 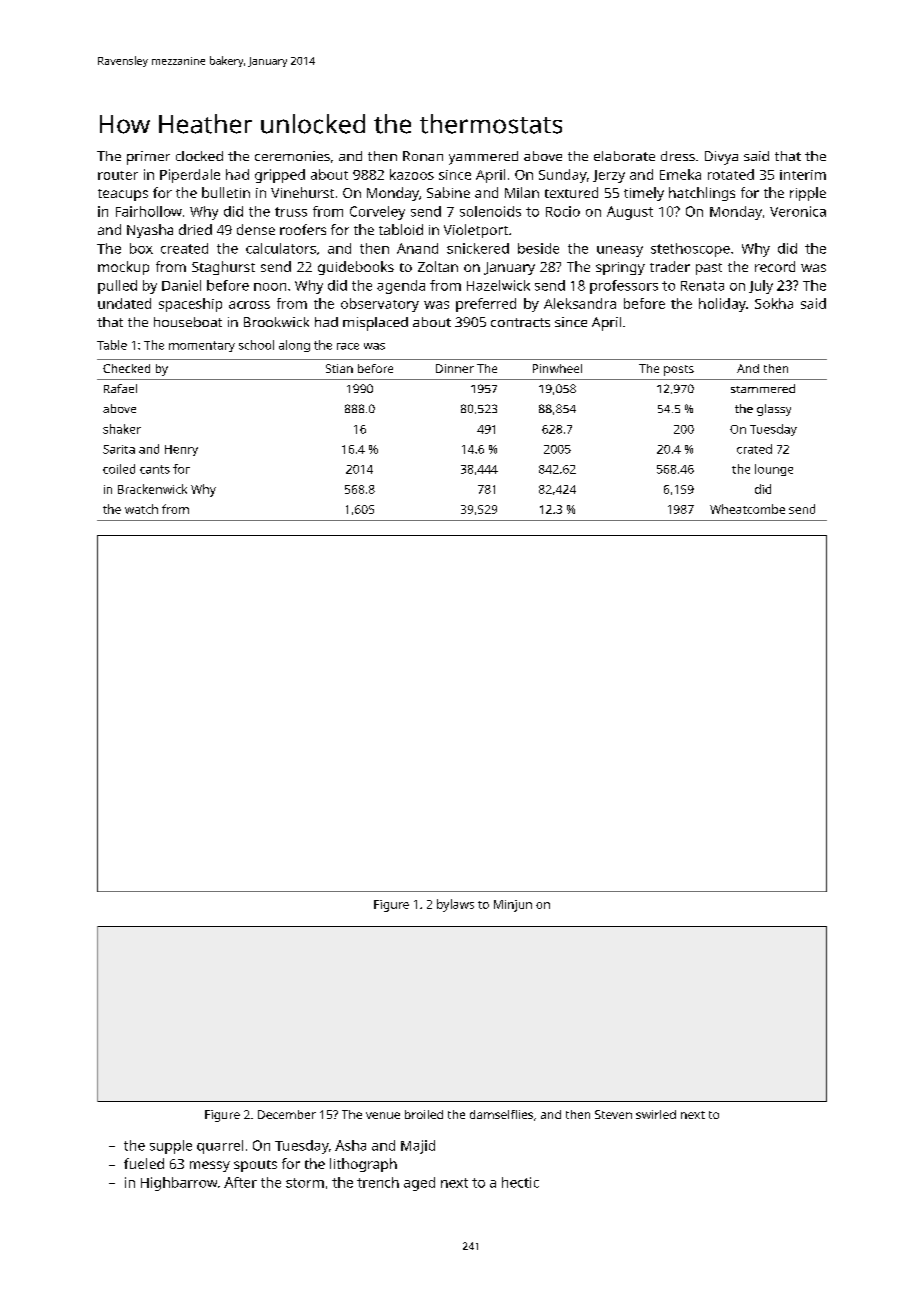 What do you see at coordinates (363, 1165) in the document?
I see `lithograph` at bounding box center [363, 1165].
